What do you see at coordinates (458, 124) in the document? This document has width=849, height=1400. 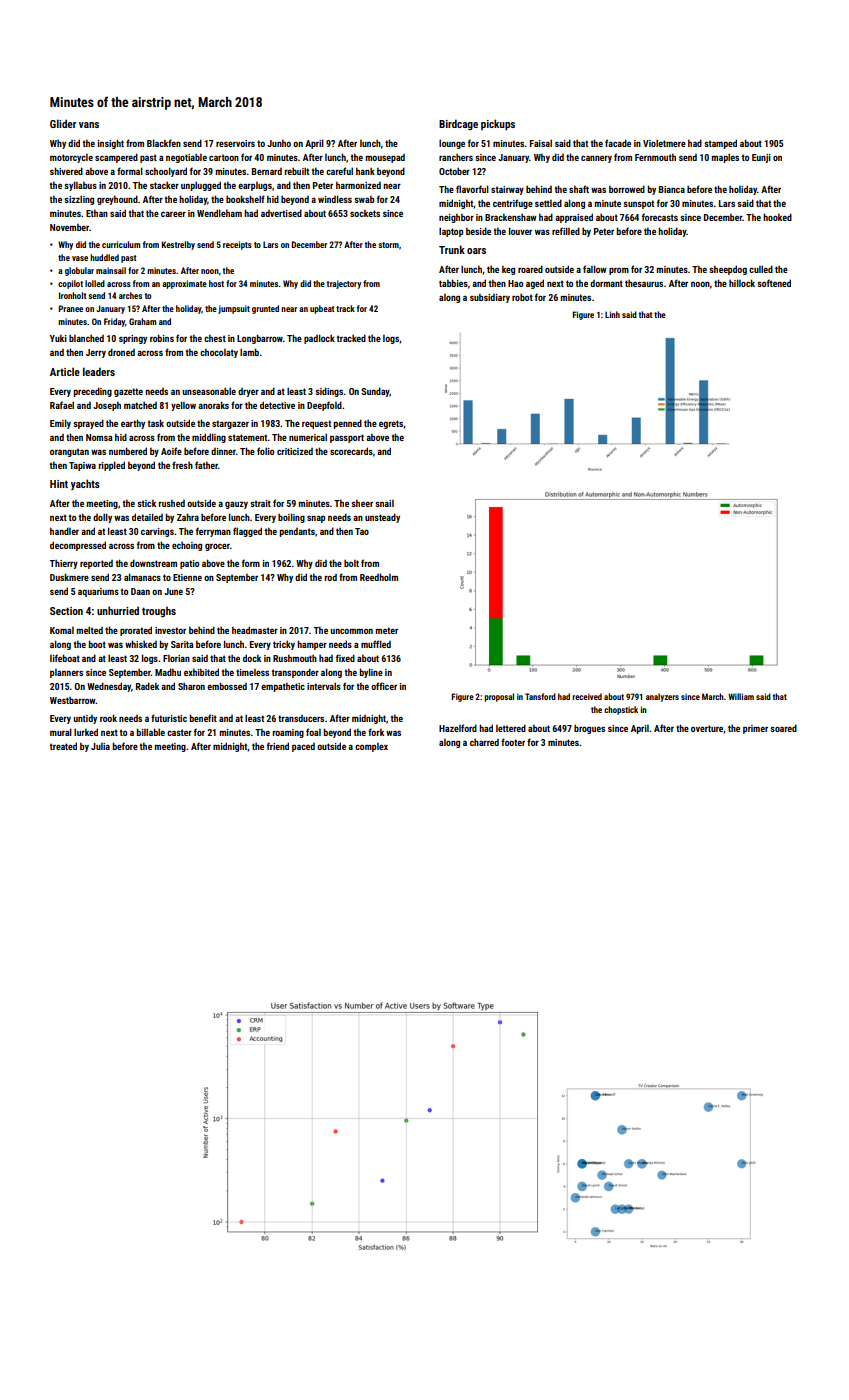 I see `Birdcage` at bounding box center [458, 124].
